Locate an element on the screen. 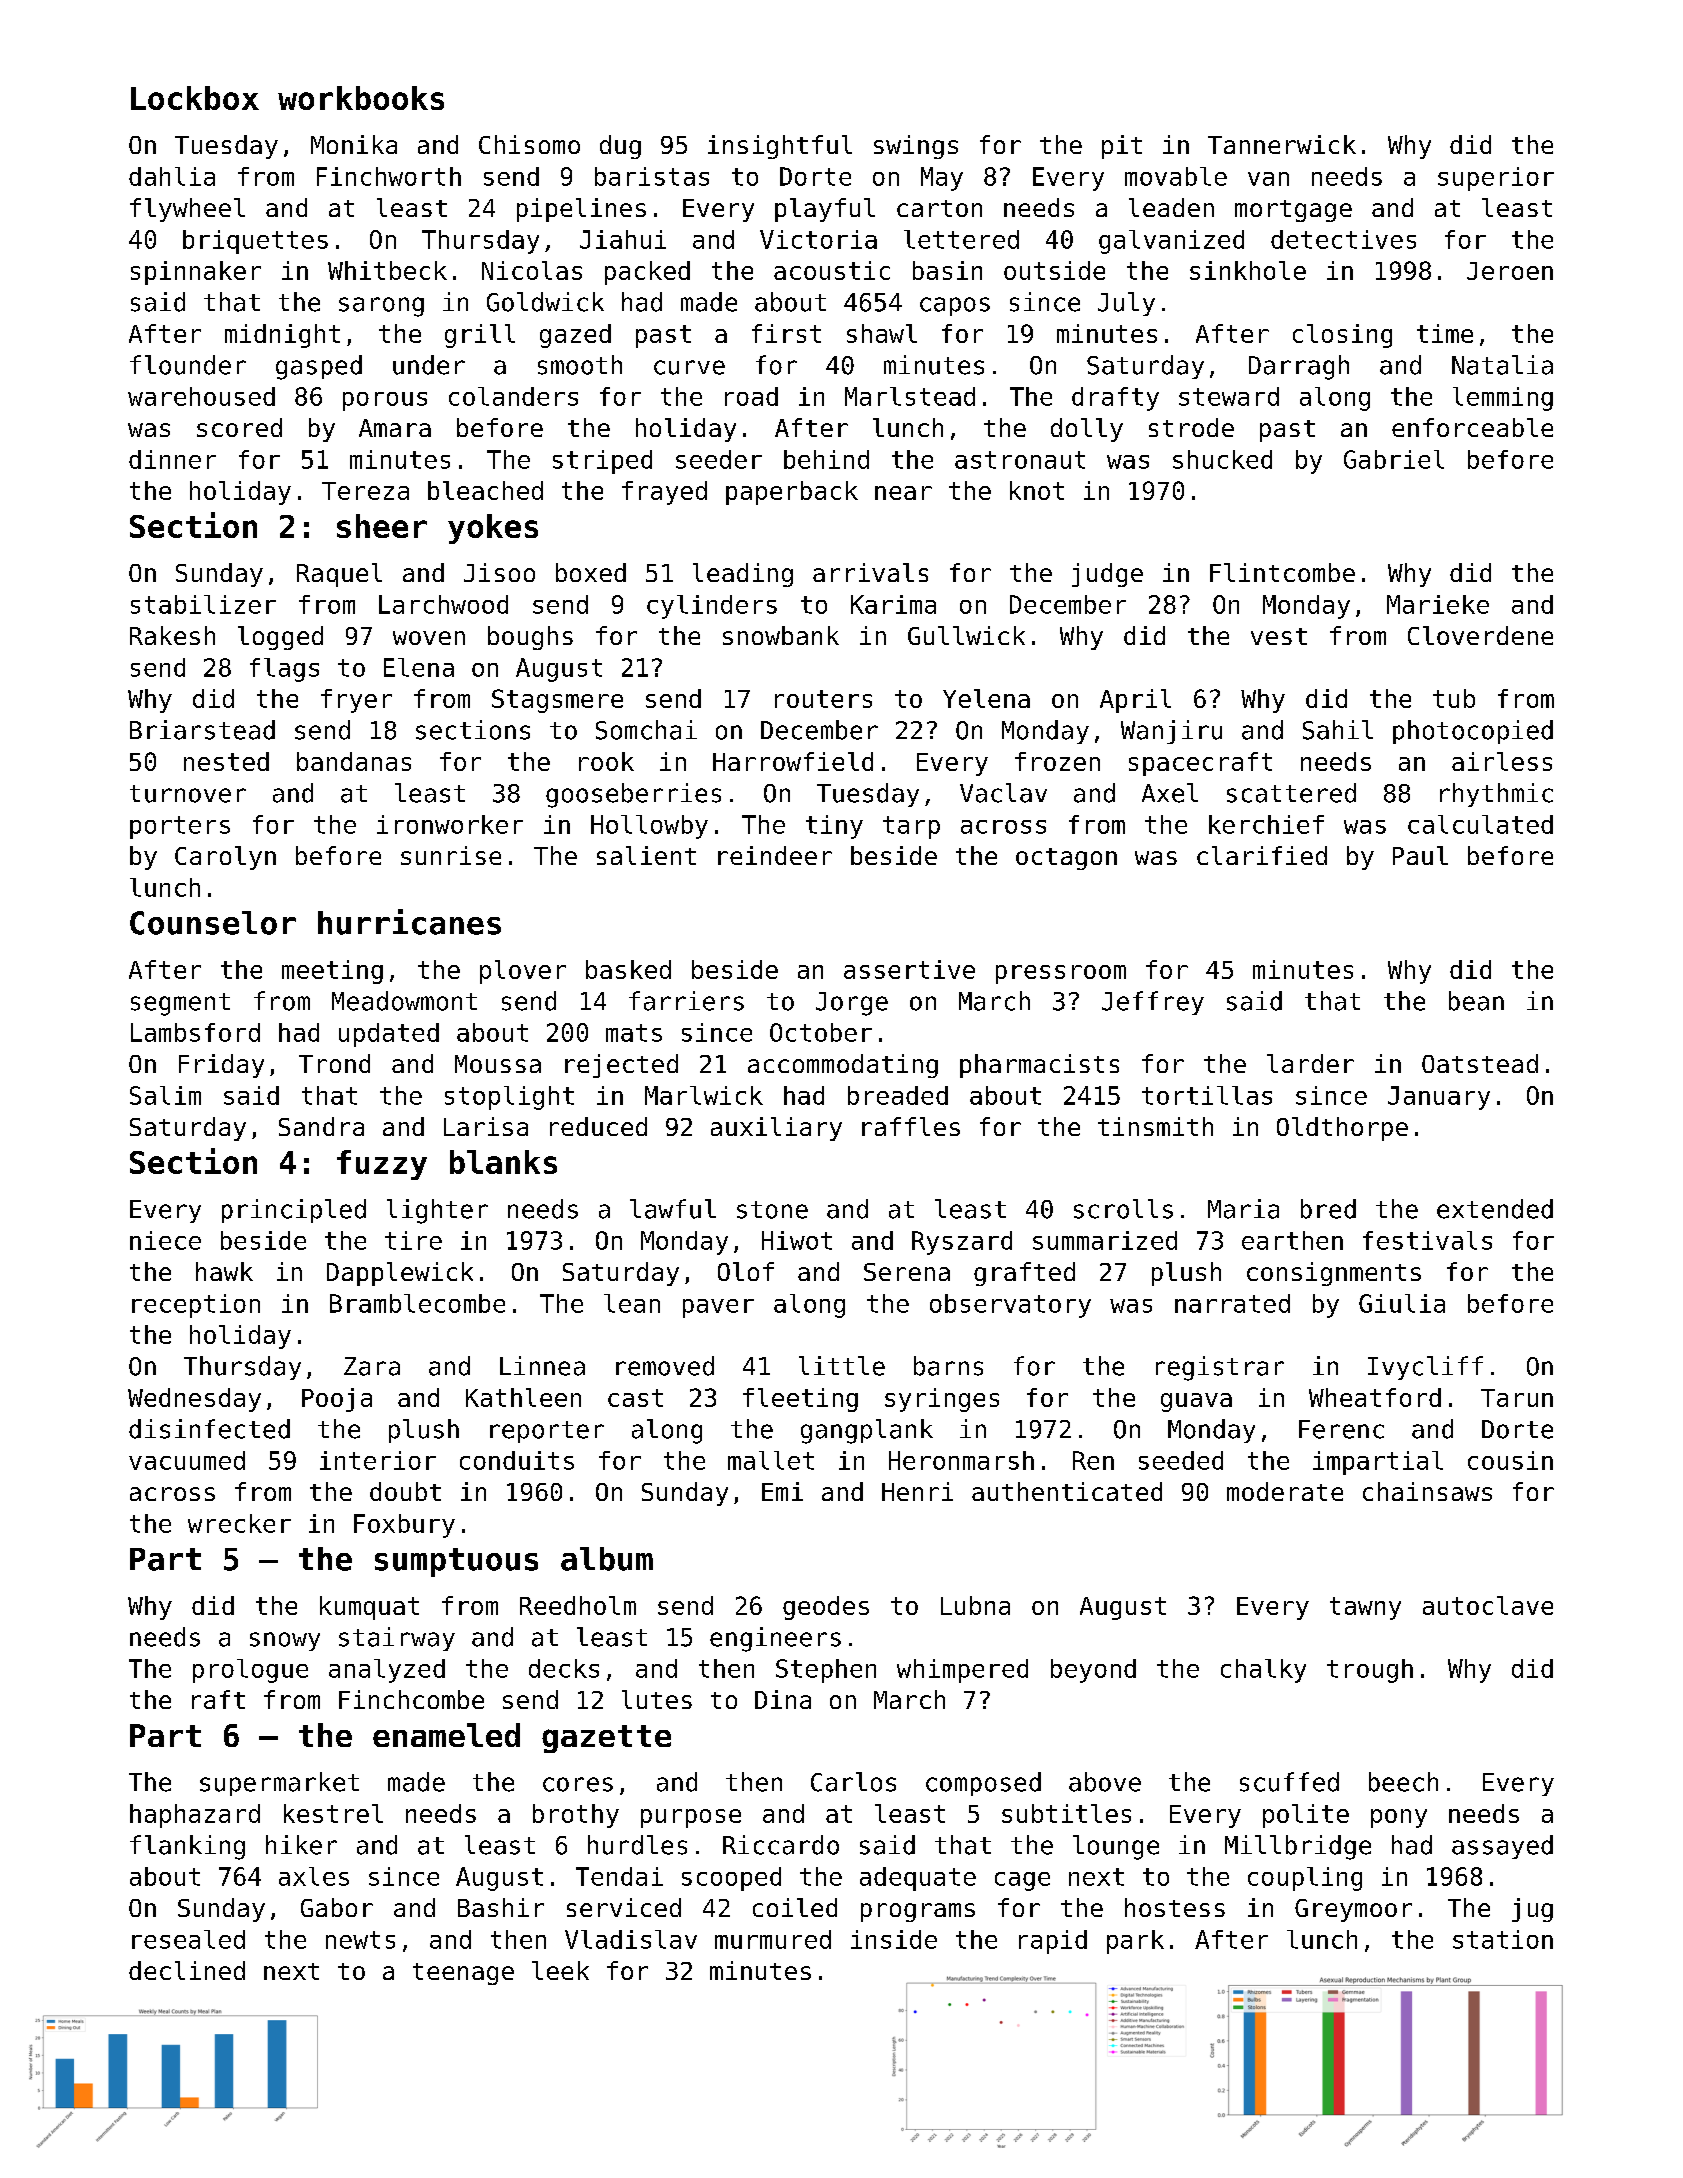 The height and width of the screenshot is (2178, 1683). dug is located at coordinates (620, 147).
